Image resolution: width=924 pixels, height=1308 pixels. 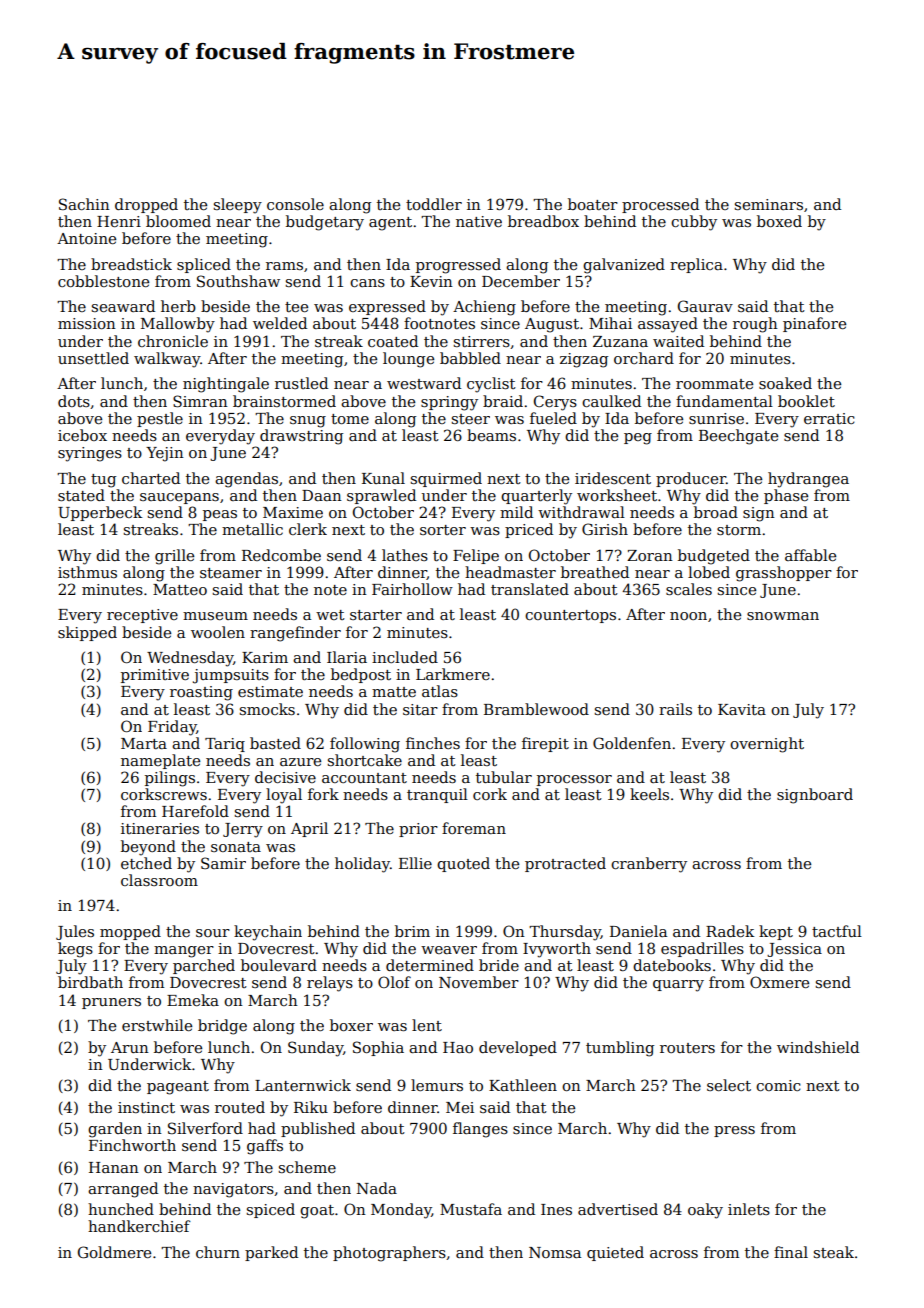 I want to click on steak, so click(x=834, y=1252).
